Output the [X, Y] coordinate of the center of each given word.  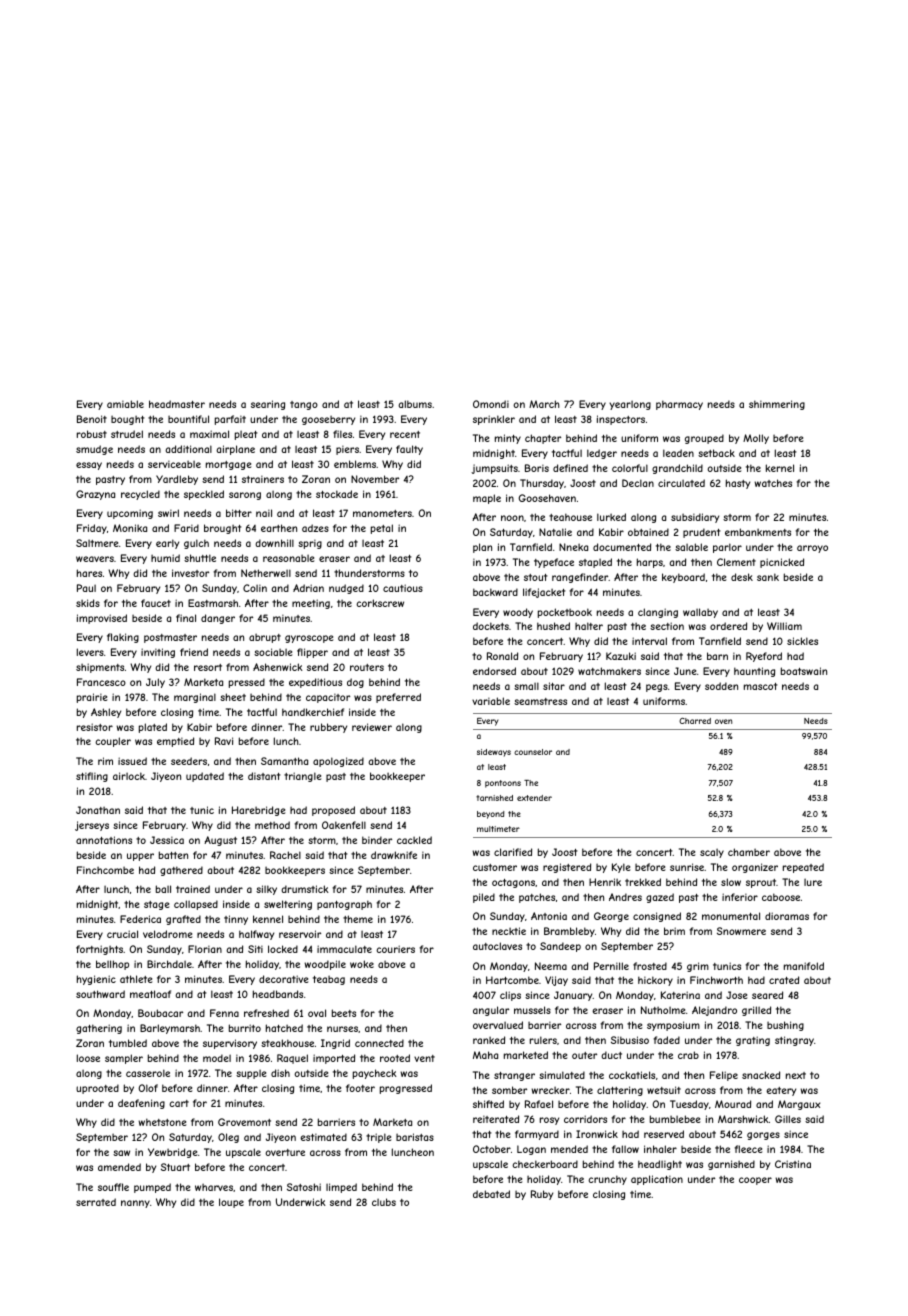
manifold [804, 966]
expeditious [315, 683]
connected [379, 1043]
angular [491, 1011]
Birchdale [169, 964]
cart [179, 1103]
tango [304, 405]
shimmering [777, 405]
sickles [802, 641]
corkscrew [380, 603]
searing [268, 405]
